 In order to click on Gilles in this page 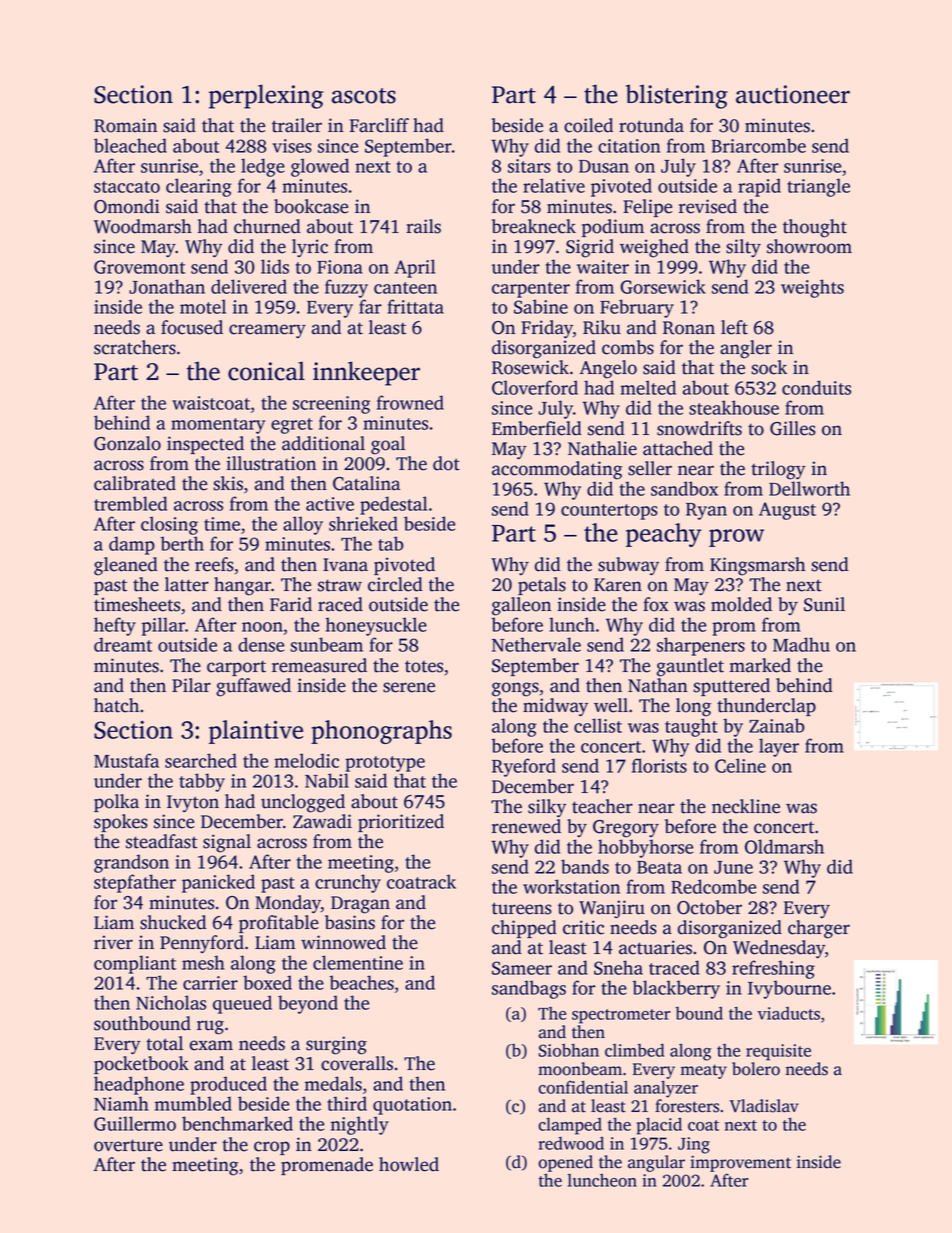, I will do `click(793, 428)`.
